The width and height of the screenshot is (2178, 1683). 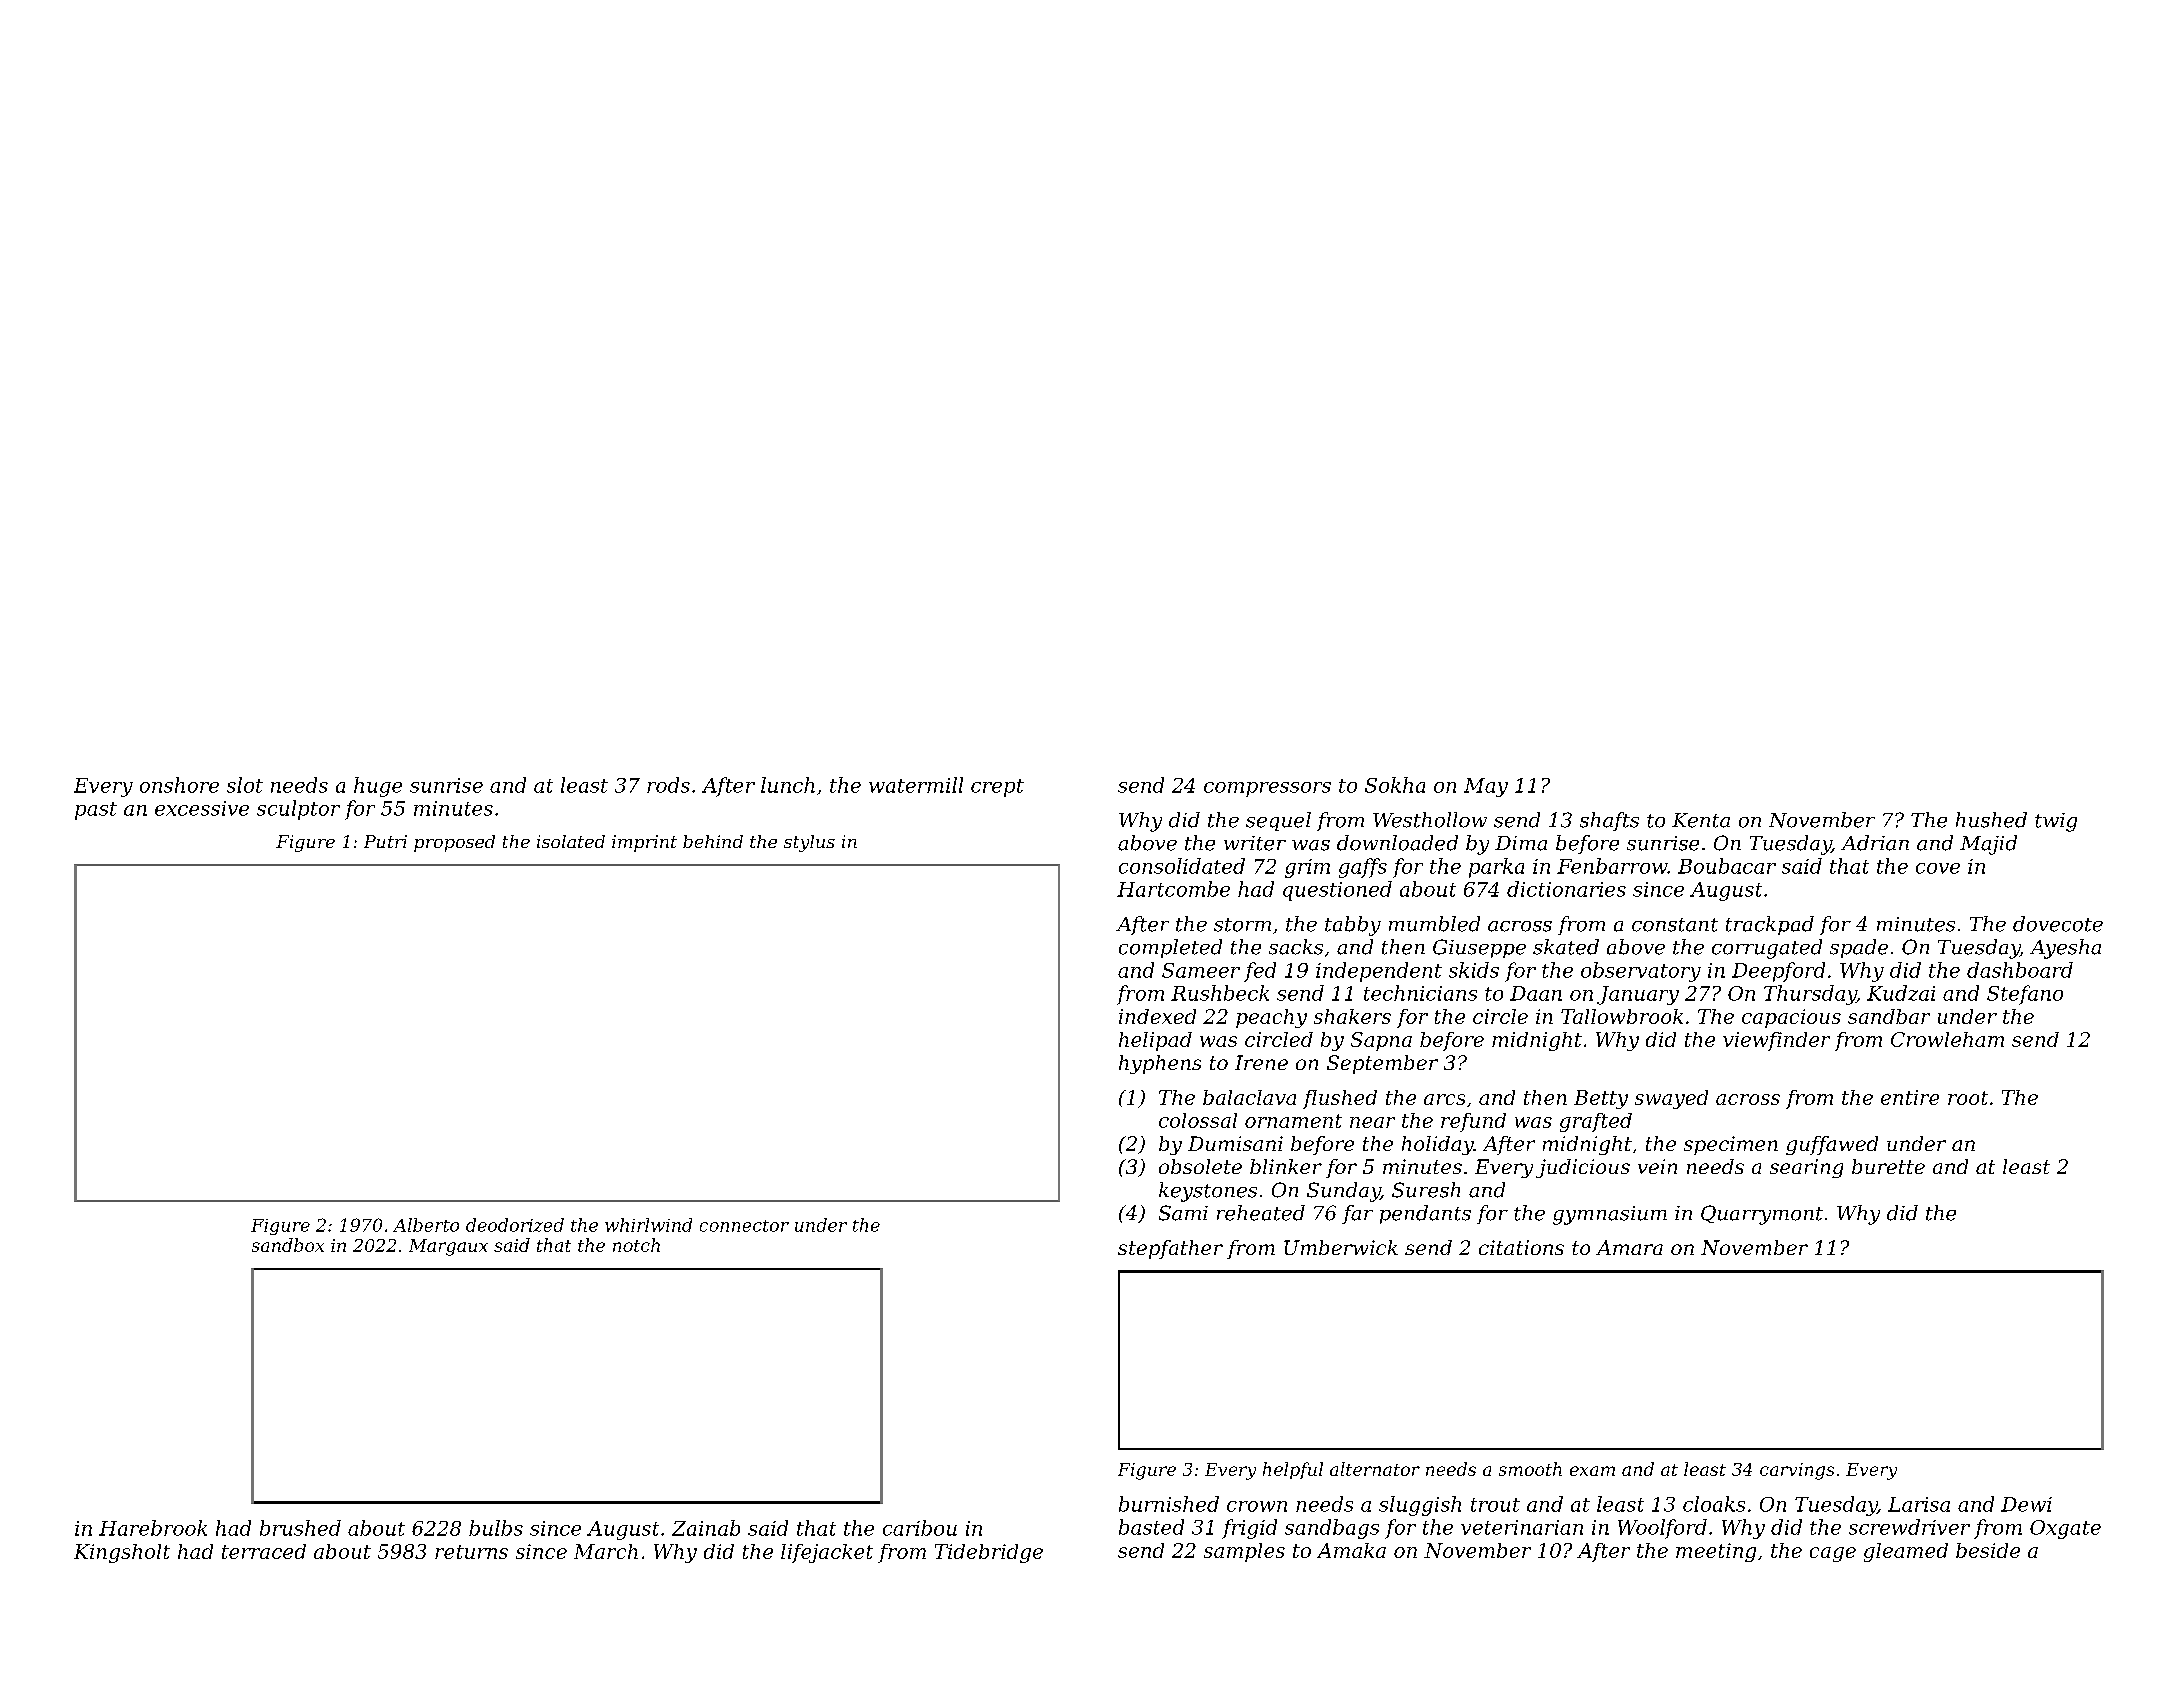 What do you see at coordinates (288, 1245) in the screenshot?
I see `sandbox` at bounding box center [288, 1245].
